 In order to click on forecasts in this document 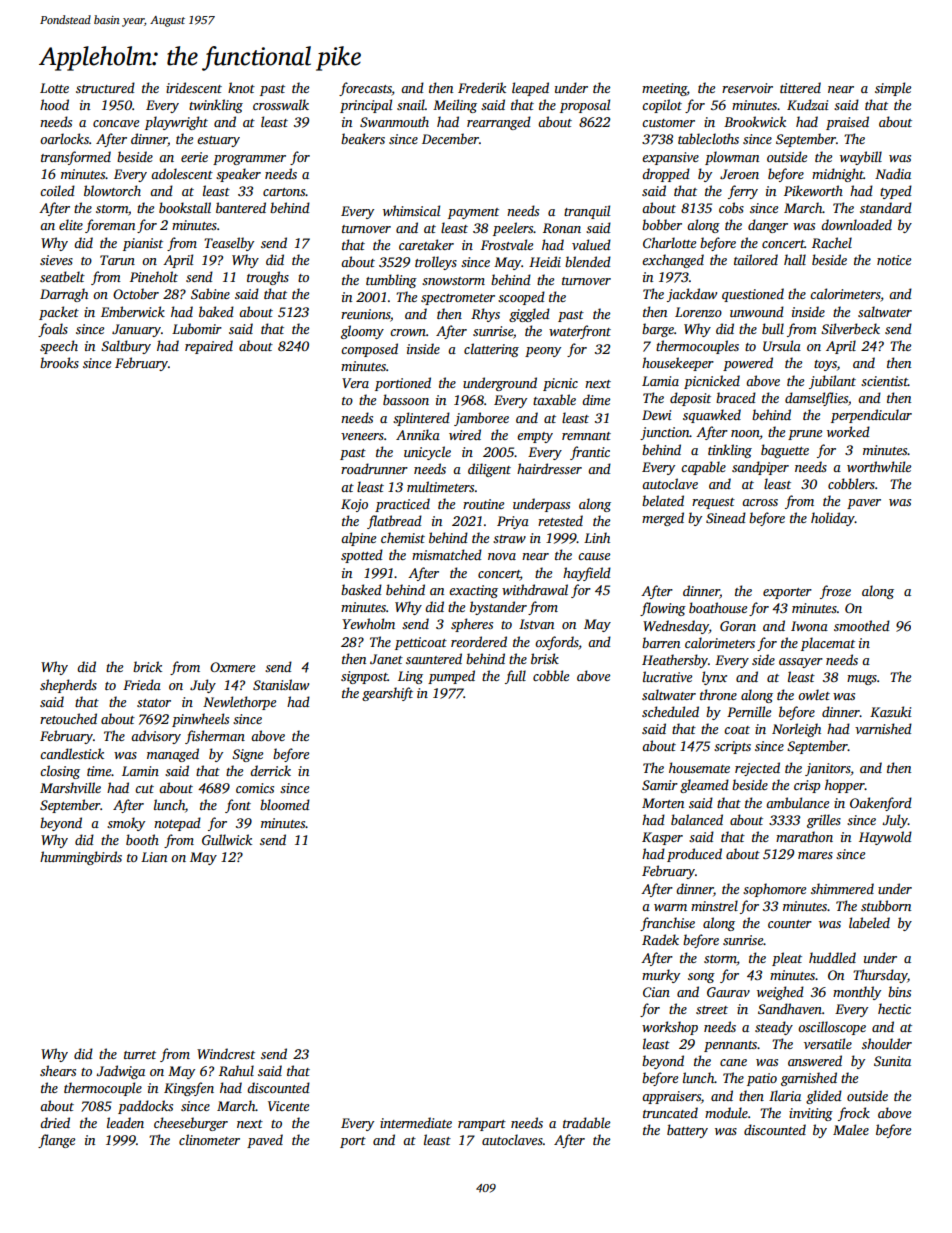, I will do `click(365, 89)`.
